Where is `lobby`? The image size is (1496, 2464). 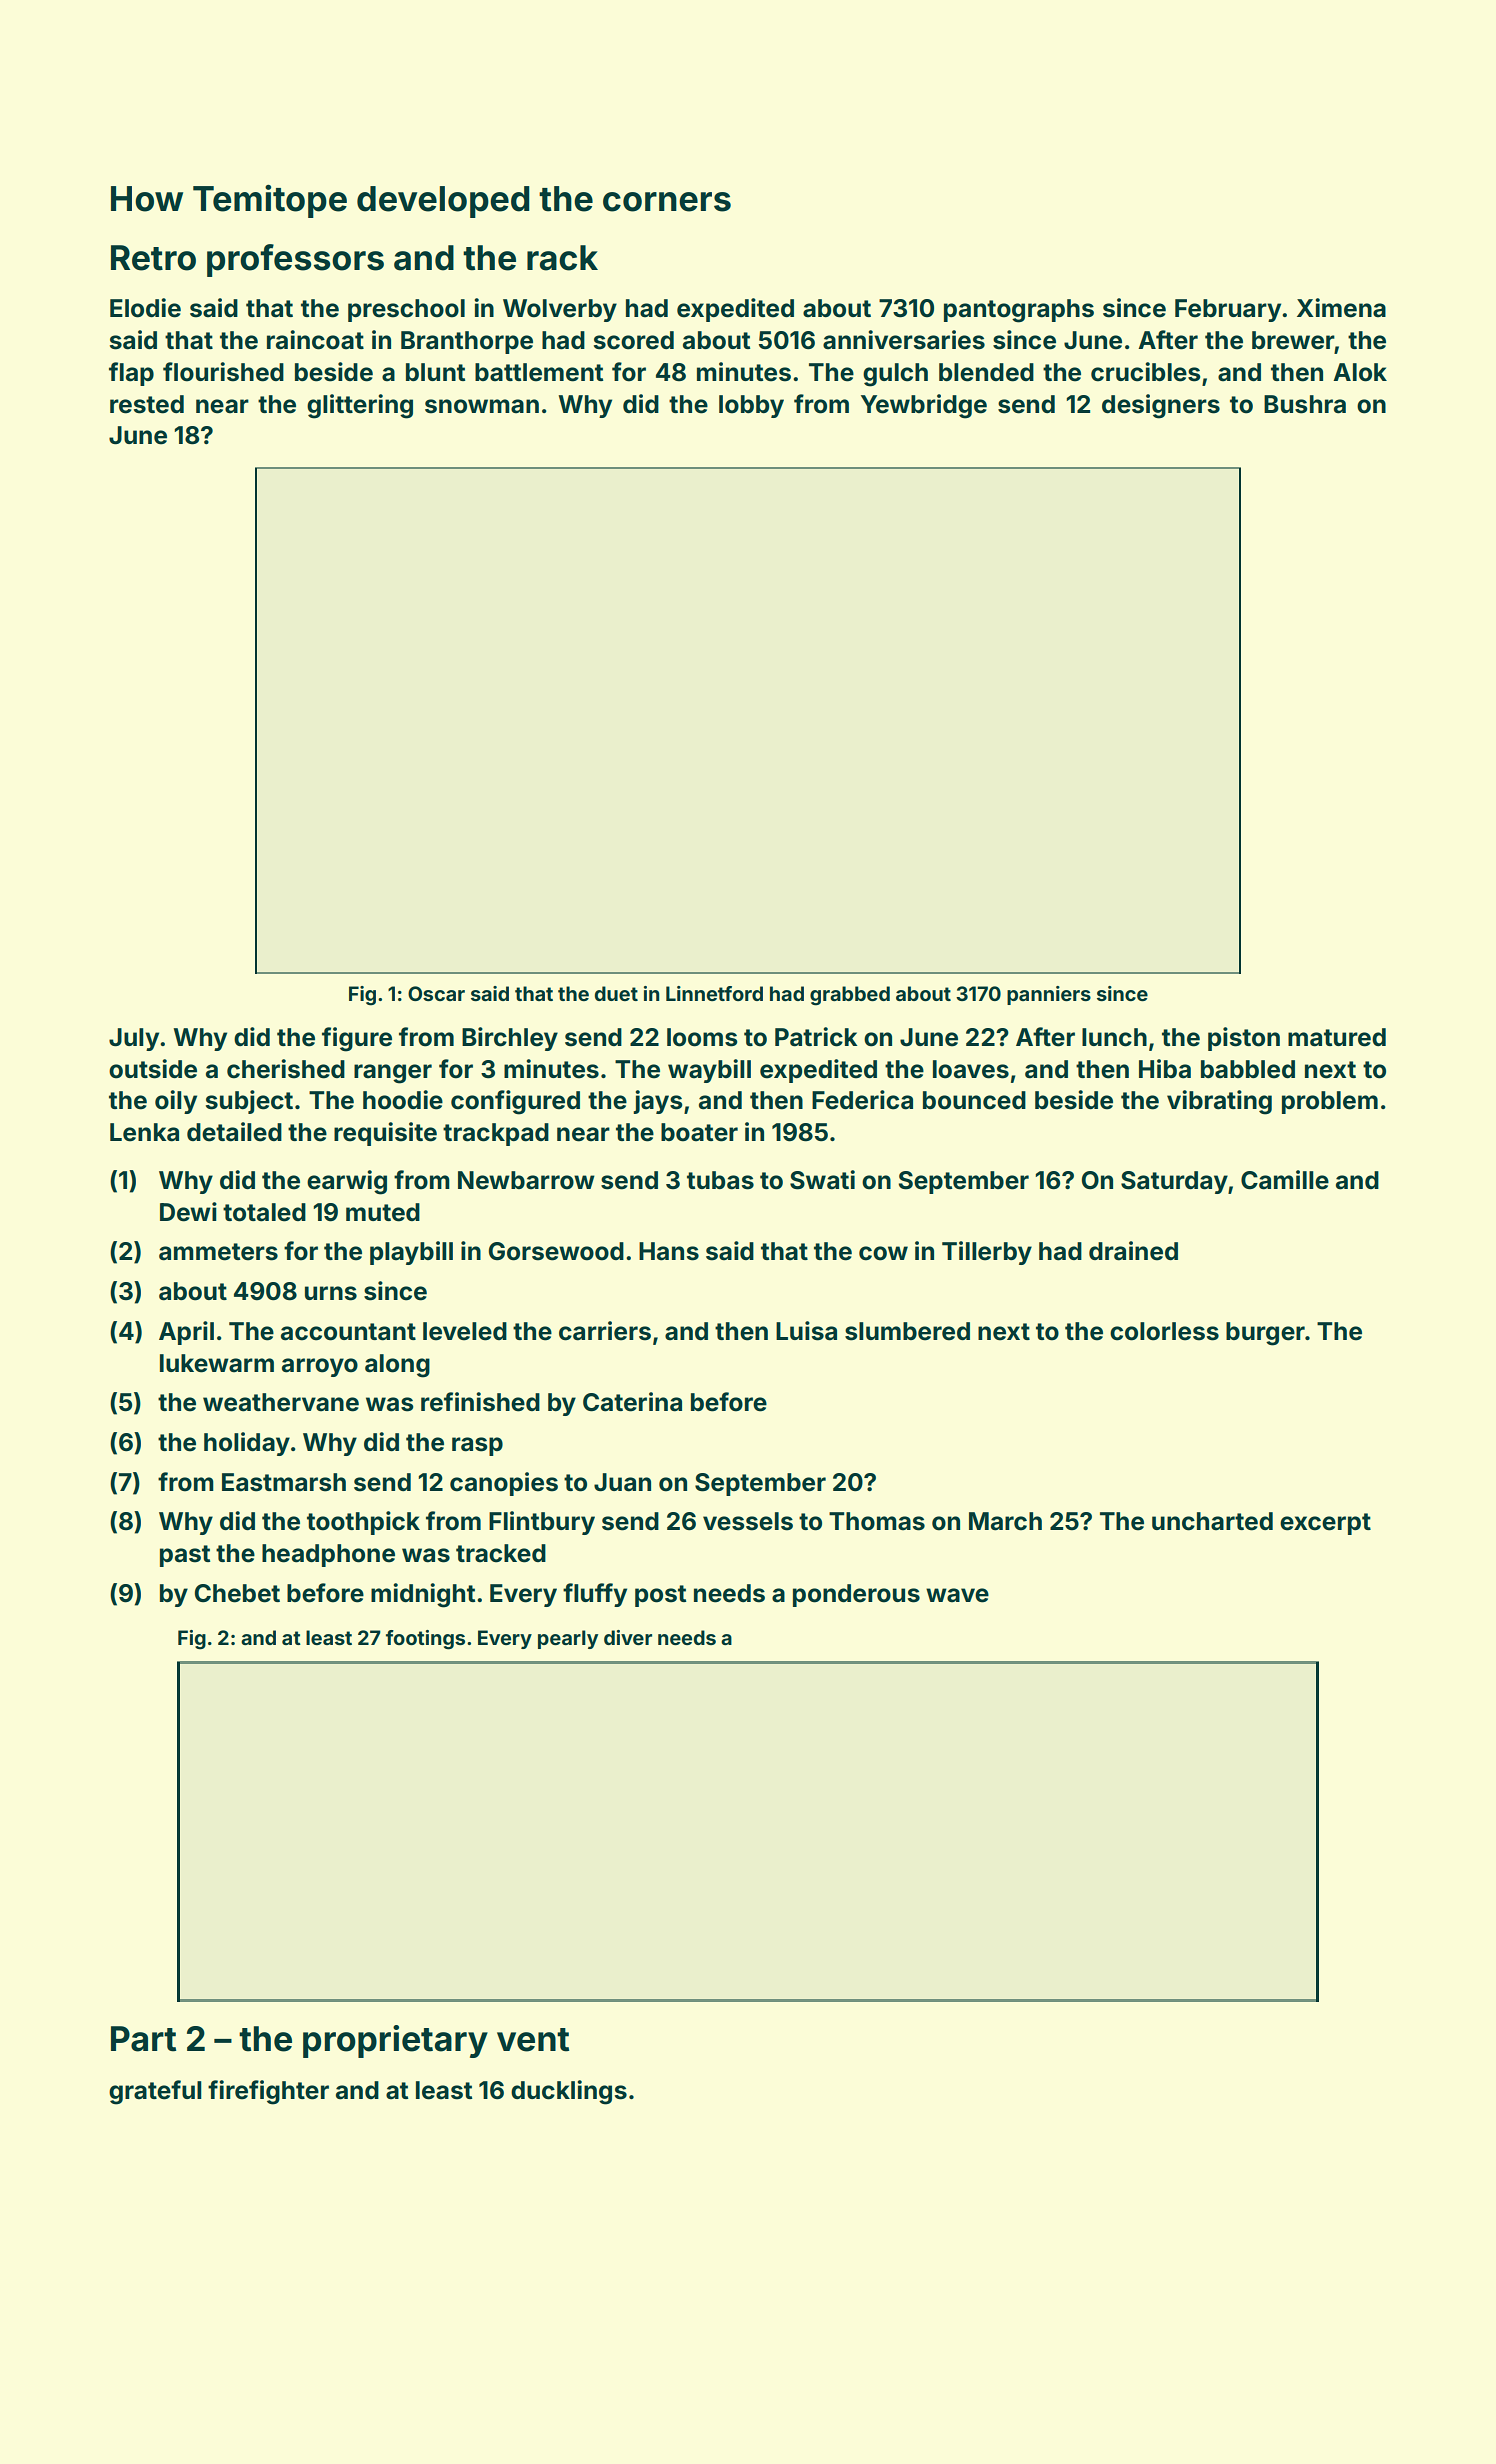 lobby is located at coordinates (751, 406).
